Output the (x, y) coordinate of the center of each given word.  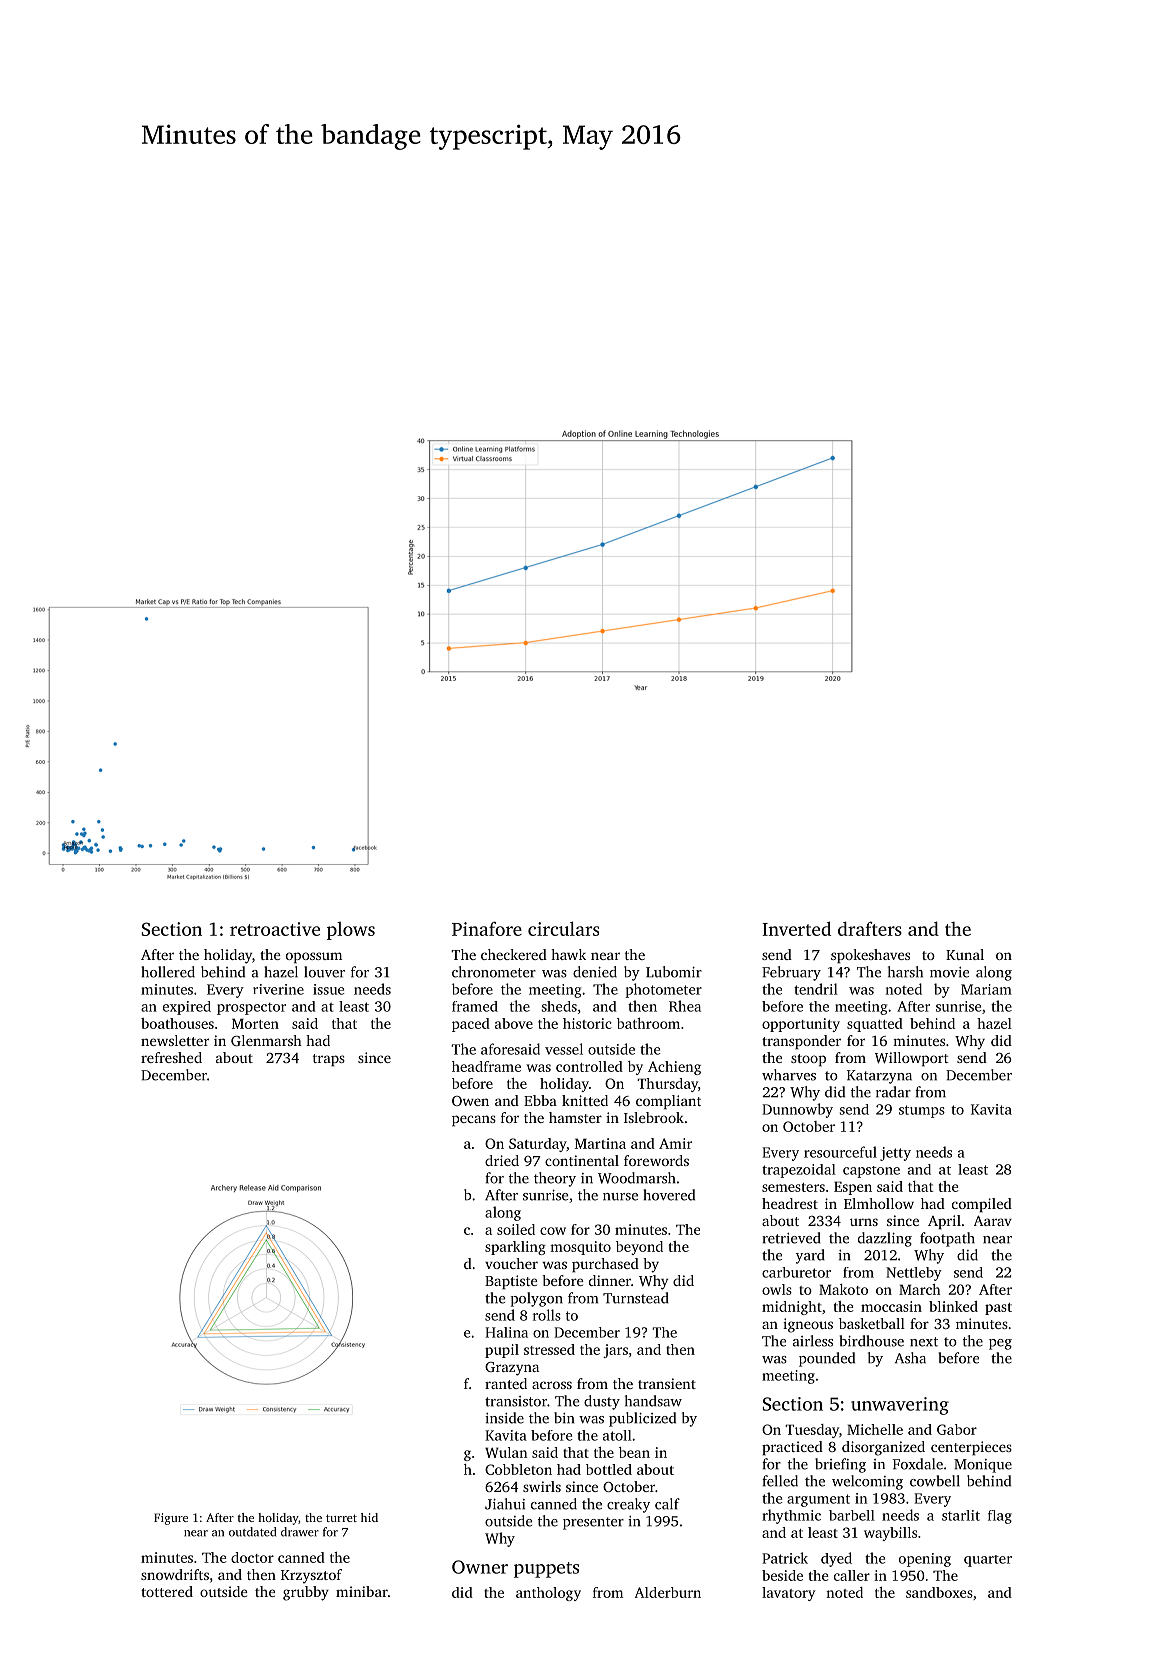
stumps (922, 1111)
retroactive (275, 929)
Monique (983, 1466)
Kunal (965, 954)
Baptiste (511, 1282)
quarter (988, 1561)
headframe (486, 1066)
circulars (563, 928)
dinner (610, 1280)
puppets (546, 1570)
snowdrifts (175, 1574)
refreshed (171, 1057)
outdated (252, 1532)
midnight (792, 1308)
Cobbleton (518, 1469)
